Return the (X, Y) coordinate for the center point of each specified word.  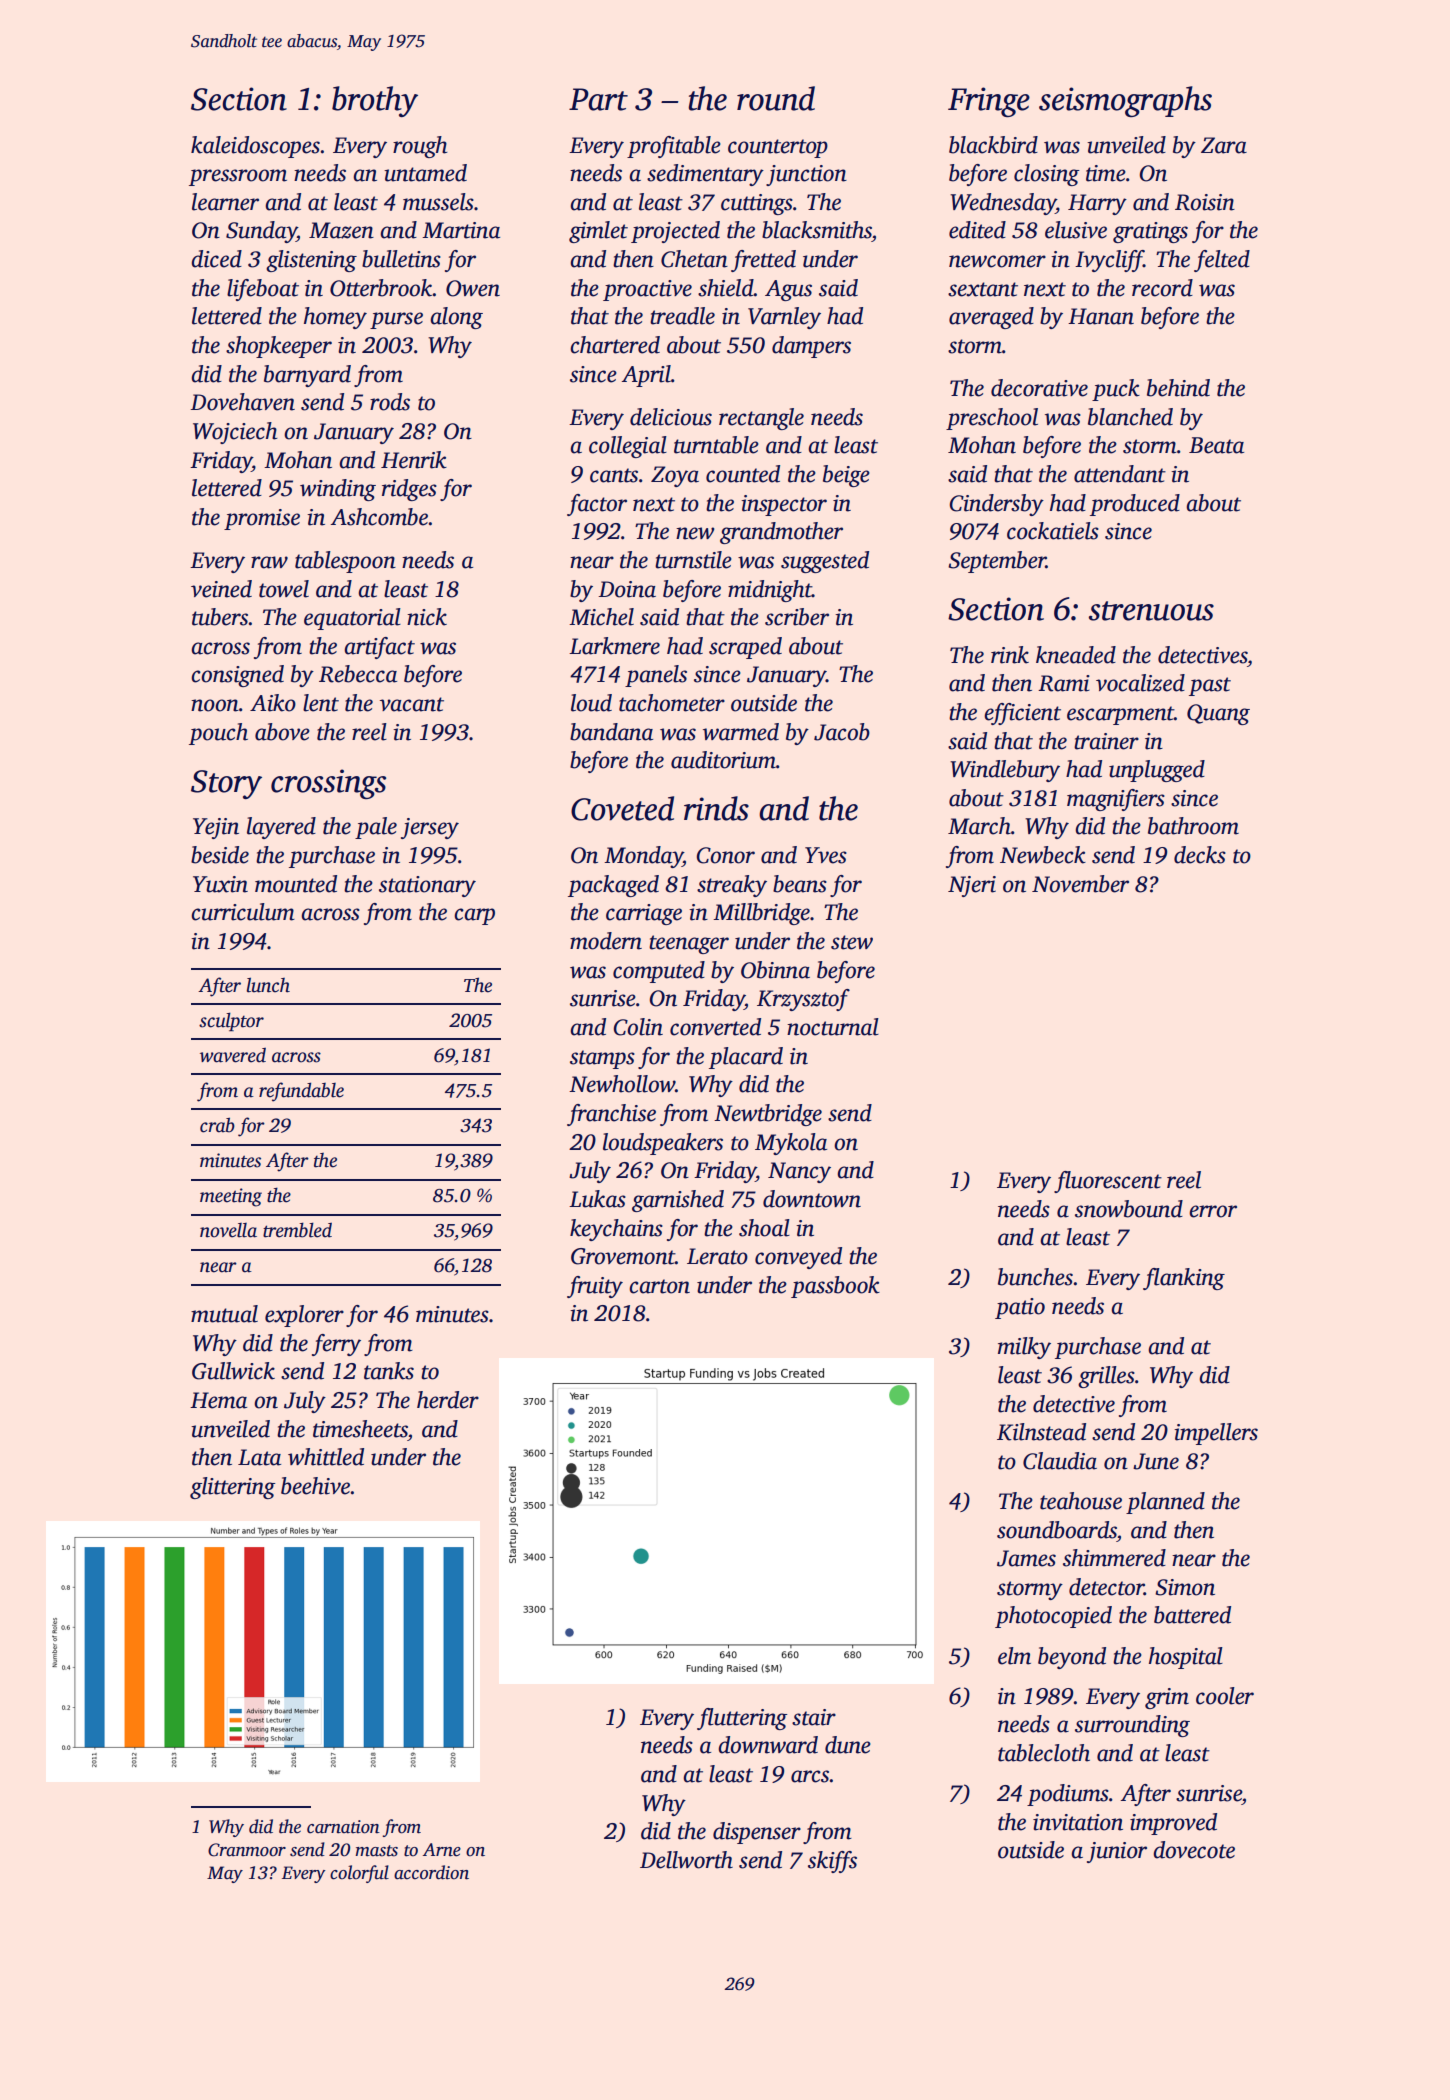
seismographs (1125, 101)
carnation (343, 1827)
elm (1014, 1656)
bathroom (1193, 826)
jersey (430, 828)
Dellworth (686, 1860)
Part (598, 99)
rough (420, 147)
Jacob (842, 732)
